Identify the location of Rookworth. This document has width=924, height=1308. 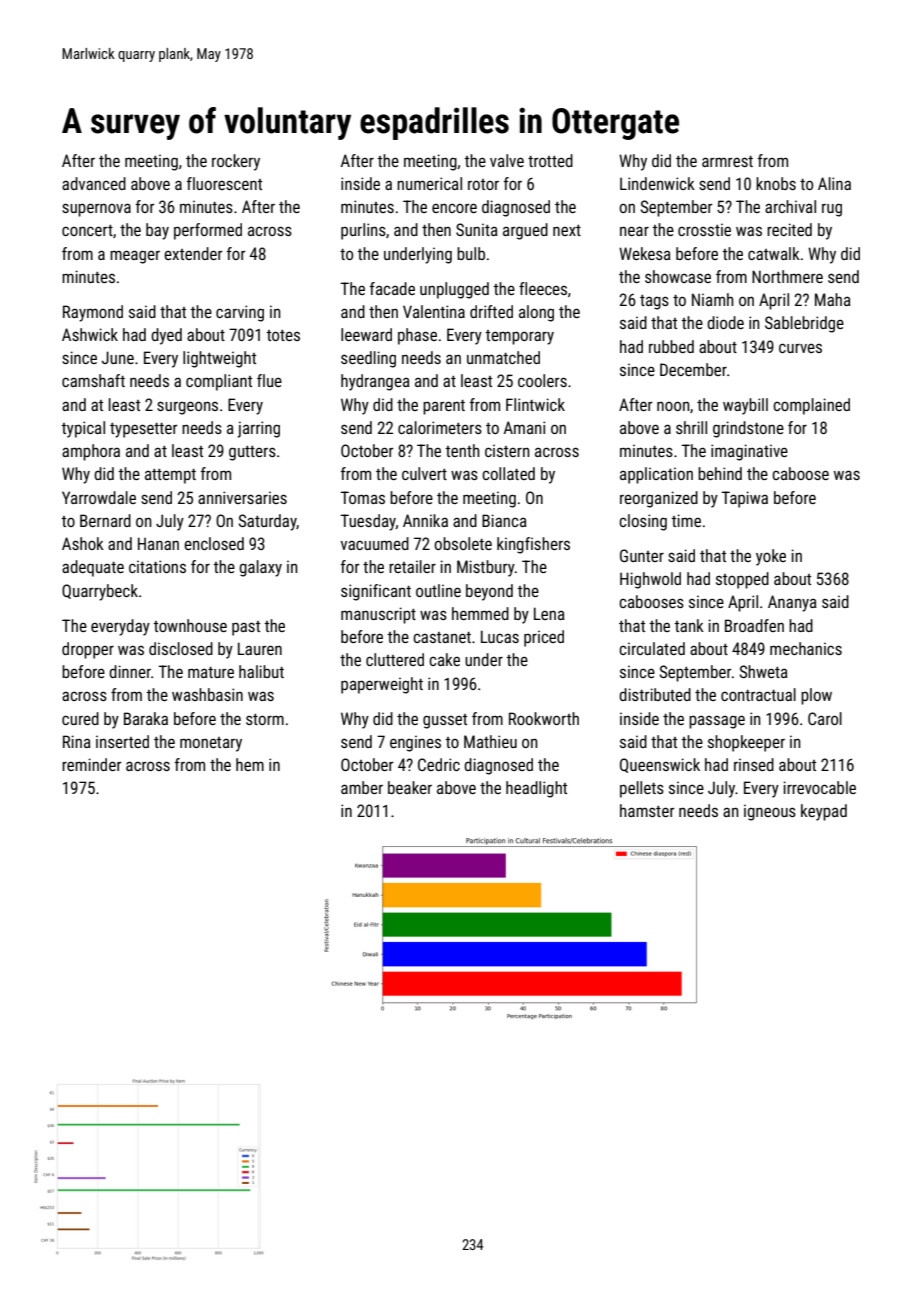
(544, 718).
